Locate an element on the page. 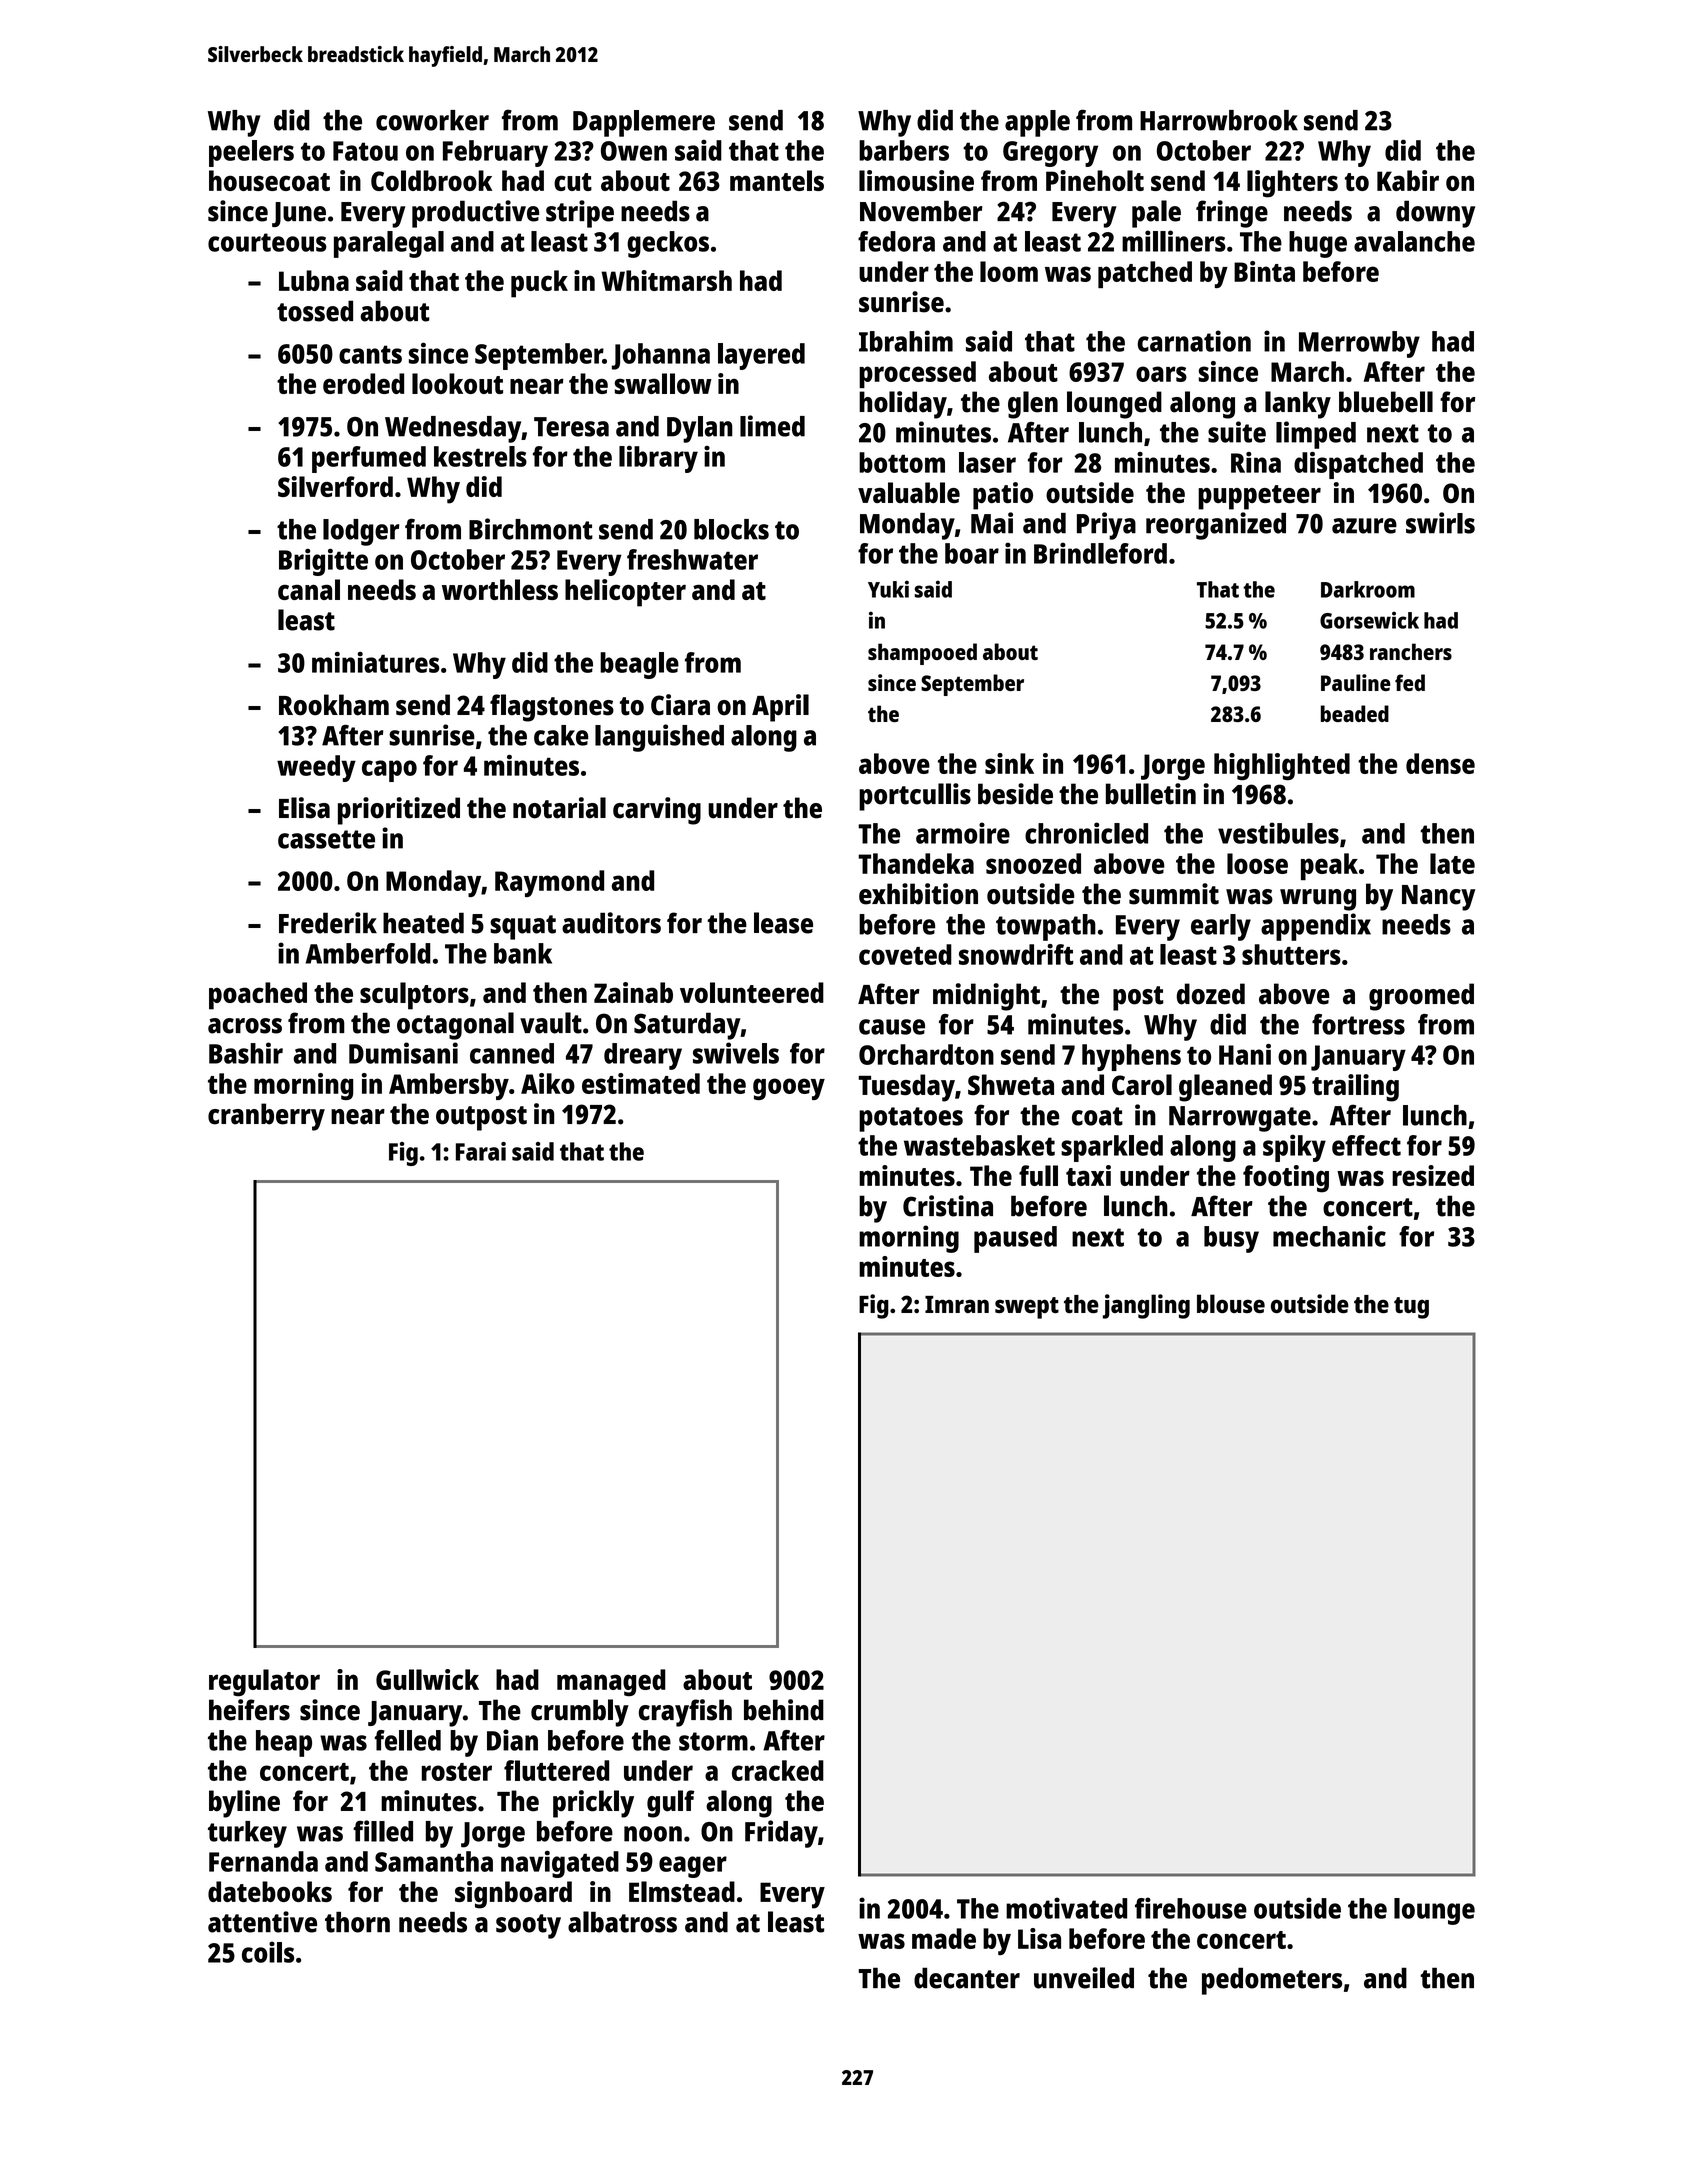  Kabir is located at coordinates (1408, 180).
